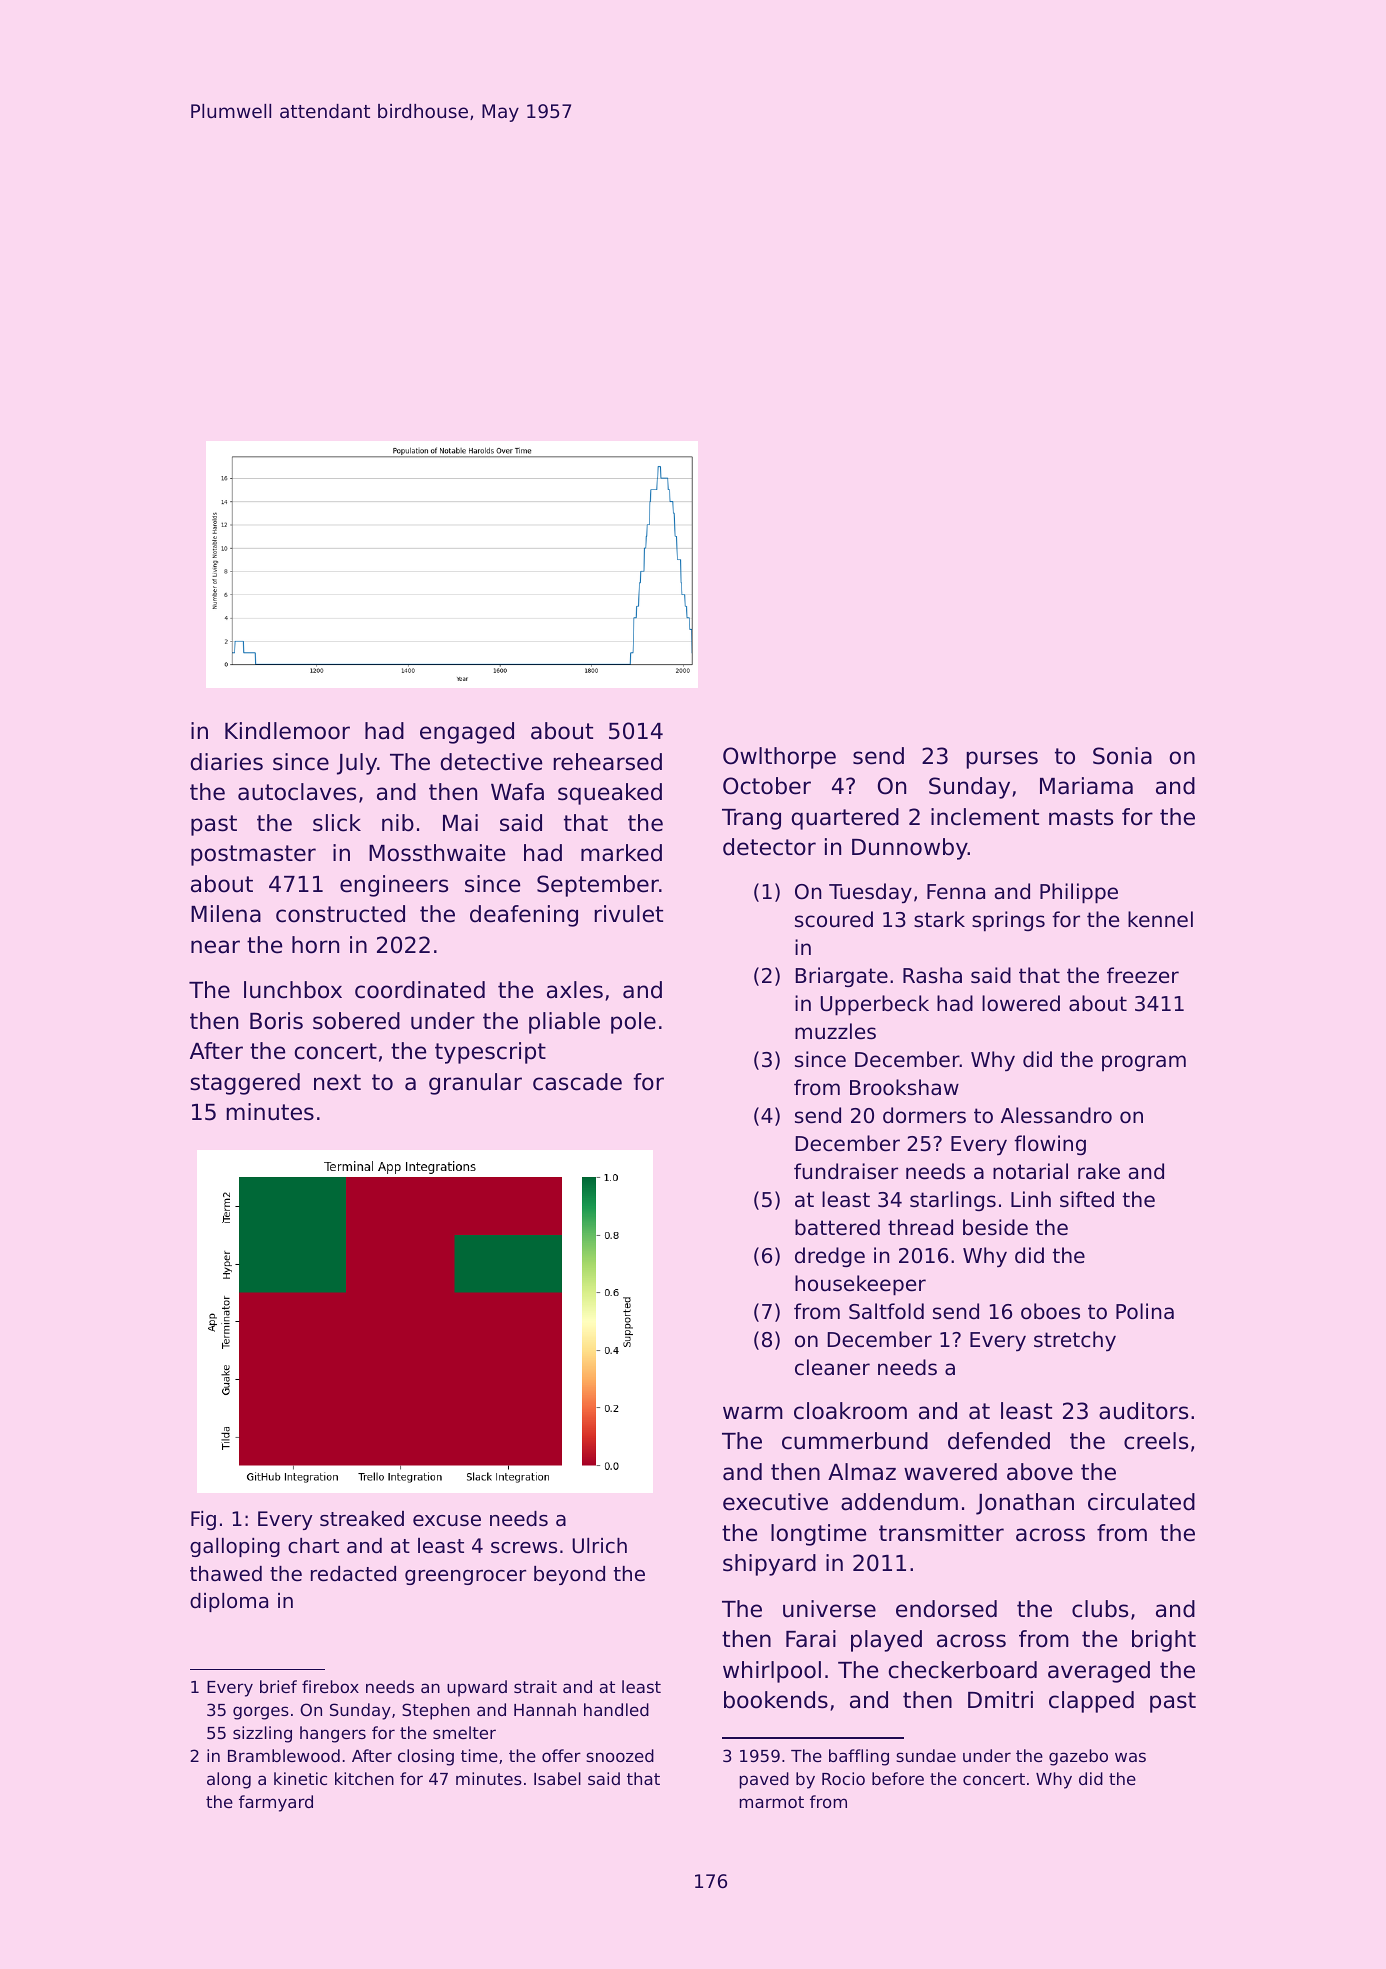 The image size is (1386, 1969). Describe the element at coordinates (1056, 1115) in the document. I see `Alessandro` at that location.
